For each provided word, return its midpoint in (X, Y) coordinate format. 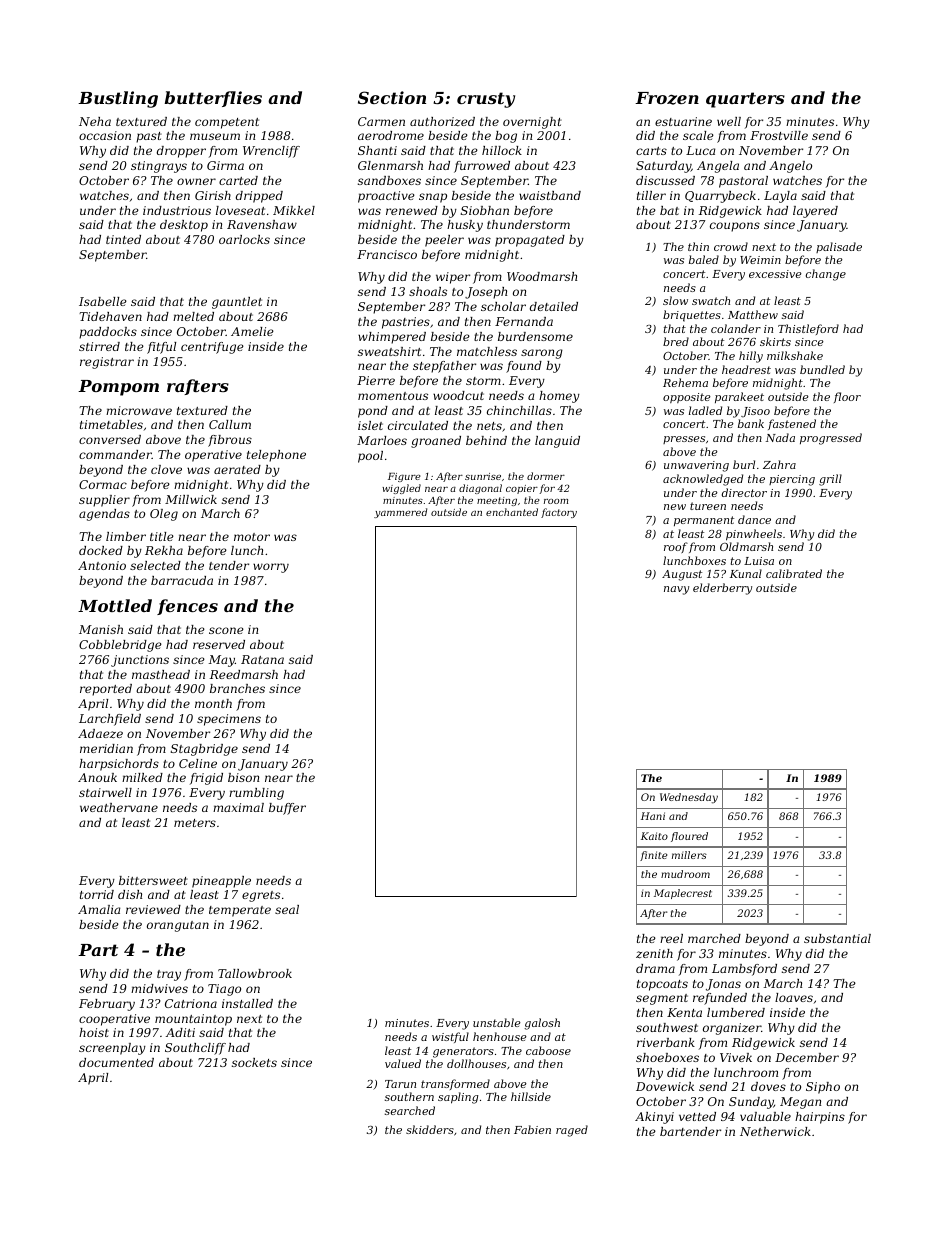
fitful (161, 348)
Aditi (180, 1032)
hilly (751, 357)
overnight (532, 123)
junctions (140, 661)
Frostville (779, 135)
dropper (181, 152)
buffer (287, 809)
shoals (428, 291)
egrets (261, 896)
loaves (794, 997)
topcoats (662, 985)
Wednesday (689, 798)
